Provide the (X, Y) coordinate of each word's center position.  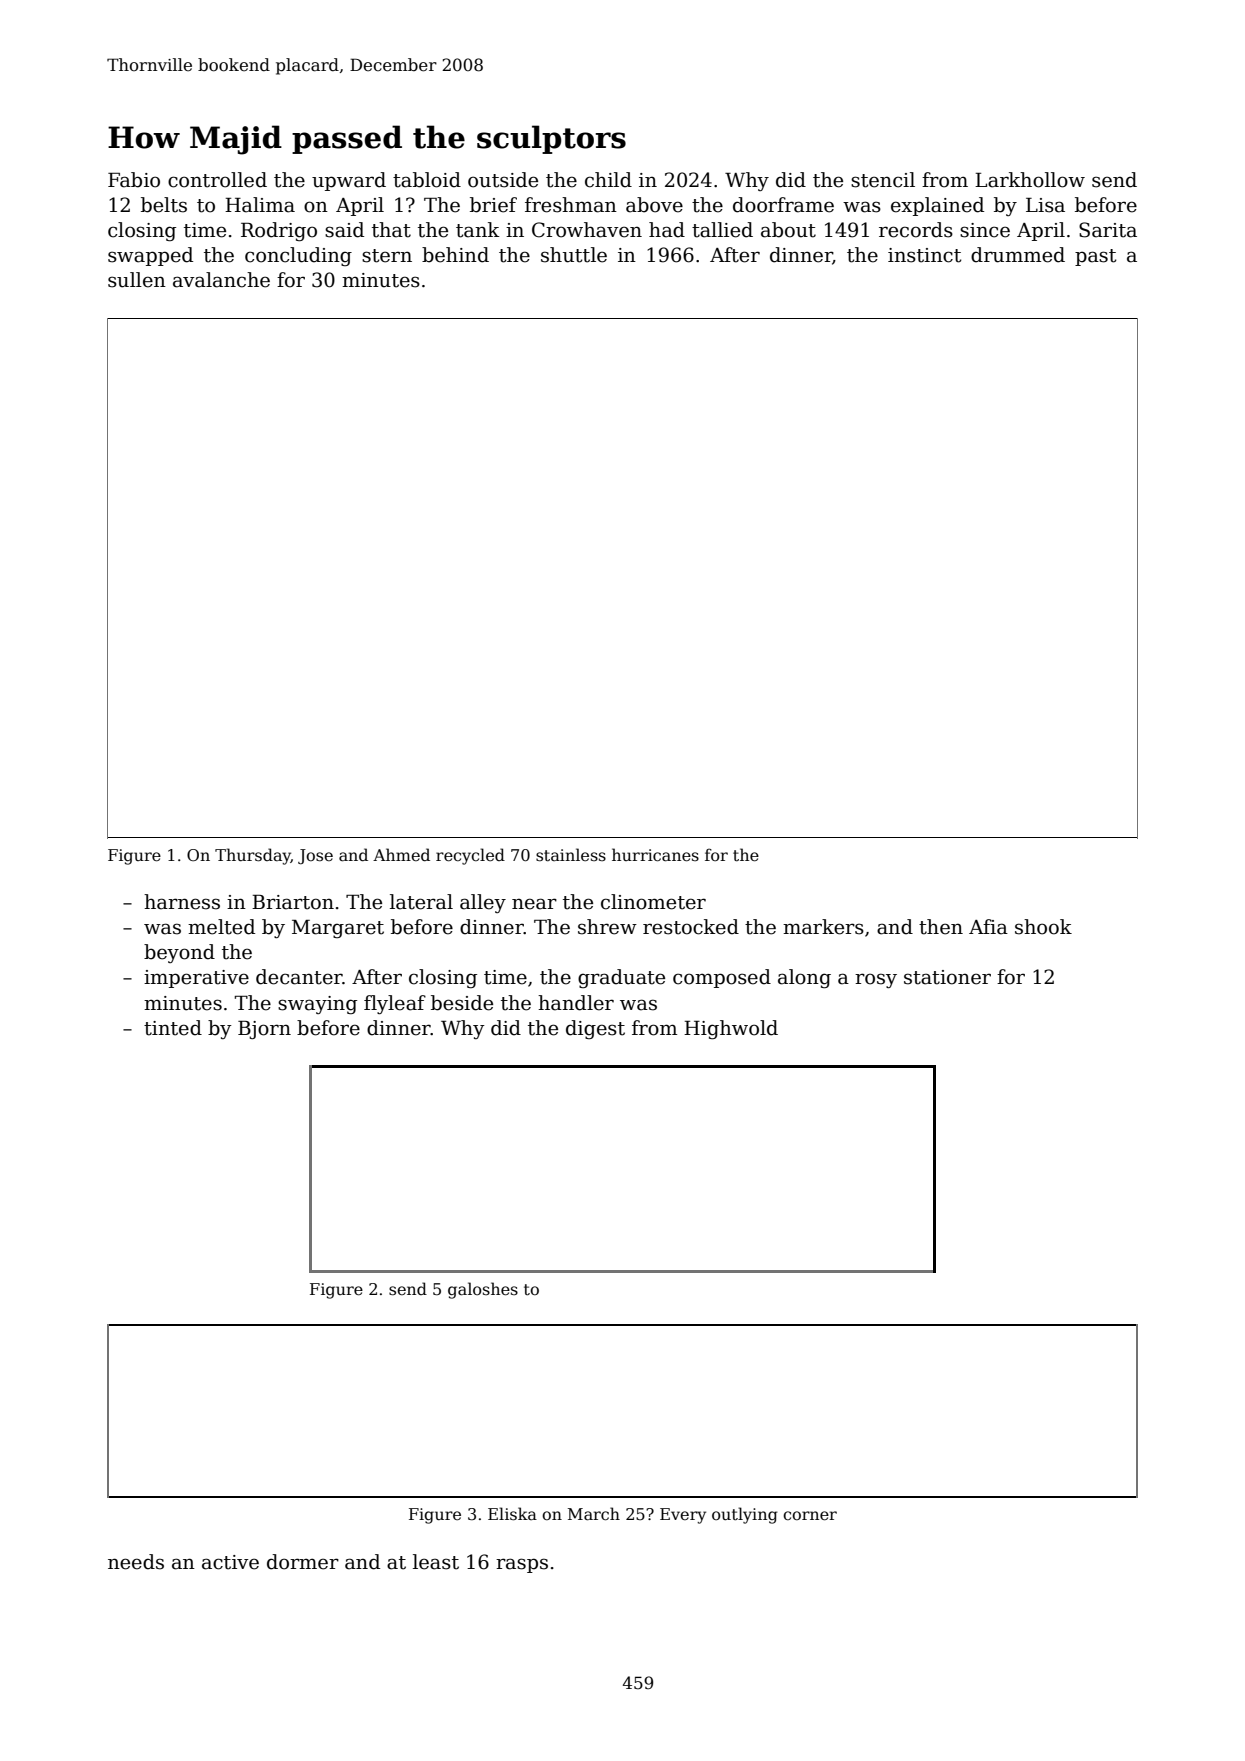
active (230, 1562)
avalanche (221, 280)
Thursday (253, 856)
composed (722, 978)
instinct (924, 255)
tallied (722, 230)
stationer (947, 977)
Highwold (731, 1029)
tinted (173, 1028)
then (941, 927)
